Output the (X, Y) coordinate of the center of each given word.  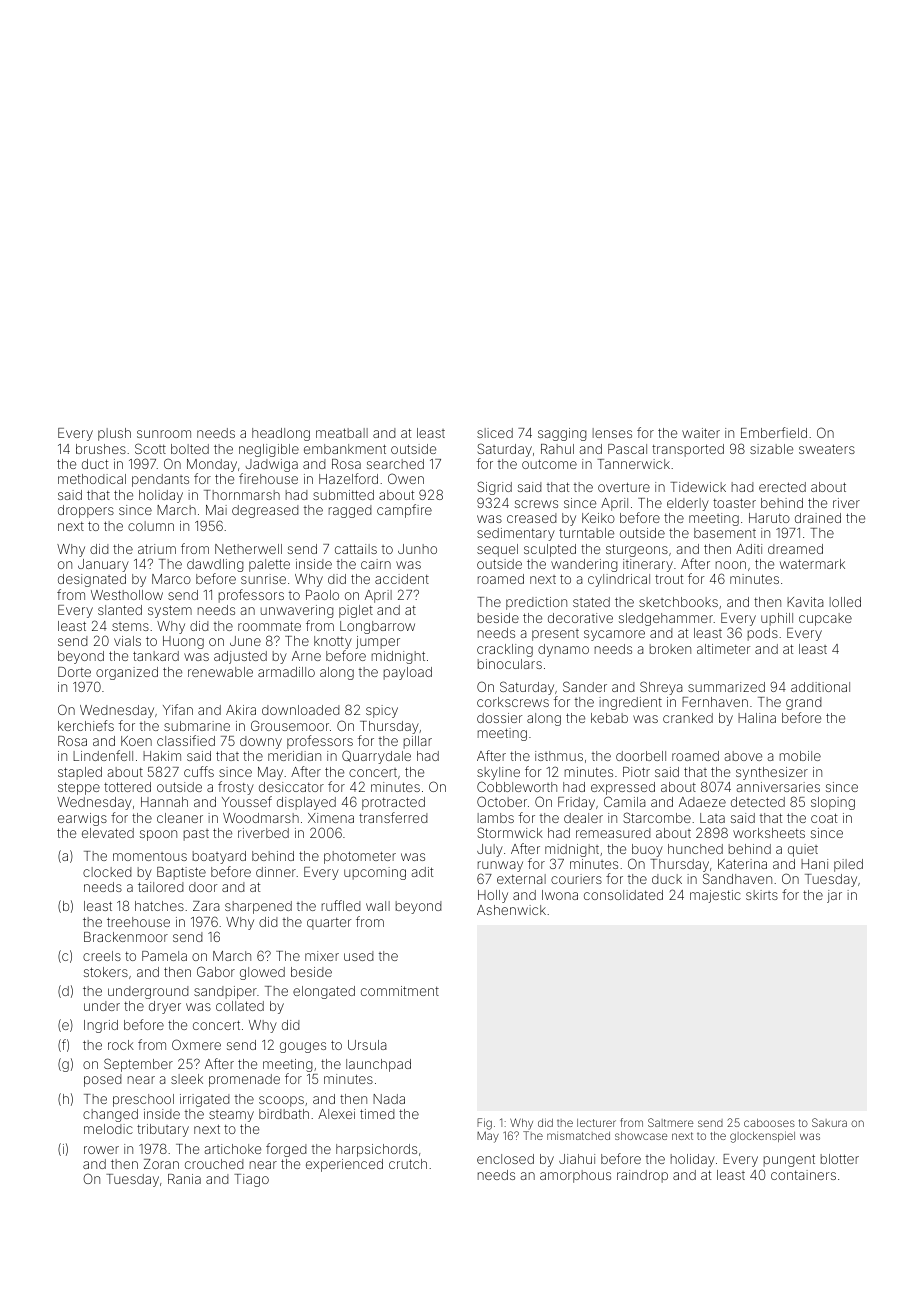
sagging (562, 434)
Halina (757, 718)
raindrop (642, 1176)
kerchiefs (86, 725)
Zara (206, 906)
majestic (715, 896)
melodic (108, 1129)
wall (378, 906)
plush (114, 434)
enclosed (505, 1159)
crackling (505, 650)
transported (688, 450)
